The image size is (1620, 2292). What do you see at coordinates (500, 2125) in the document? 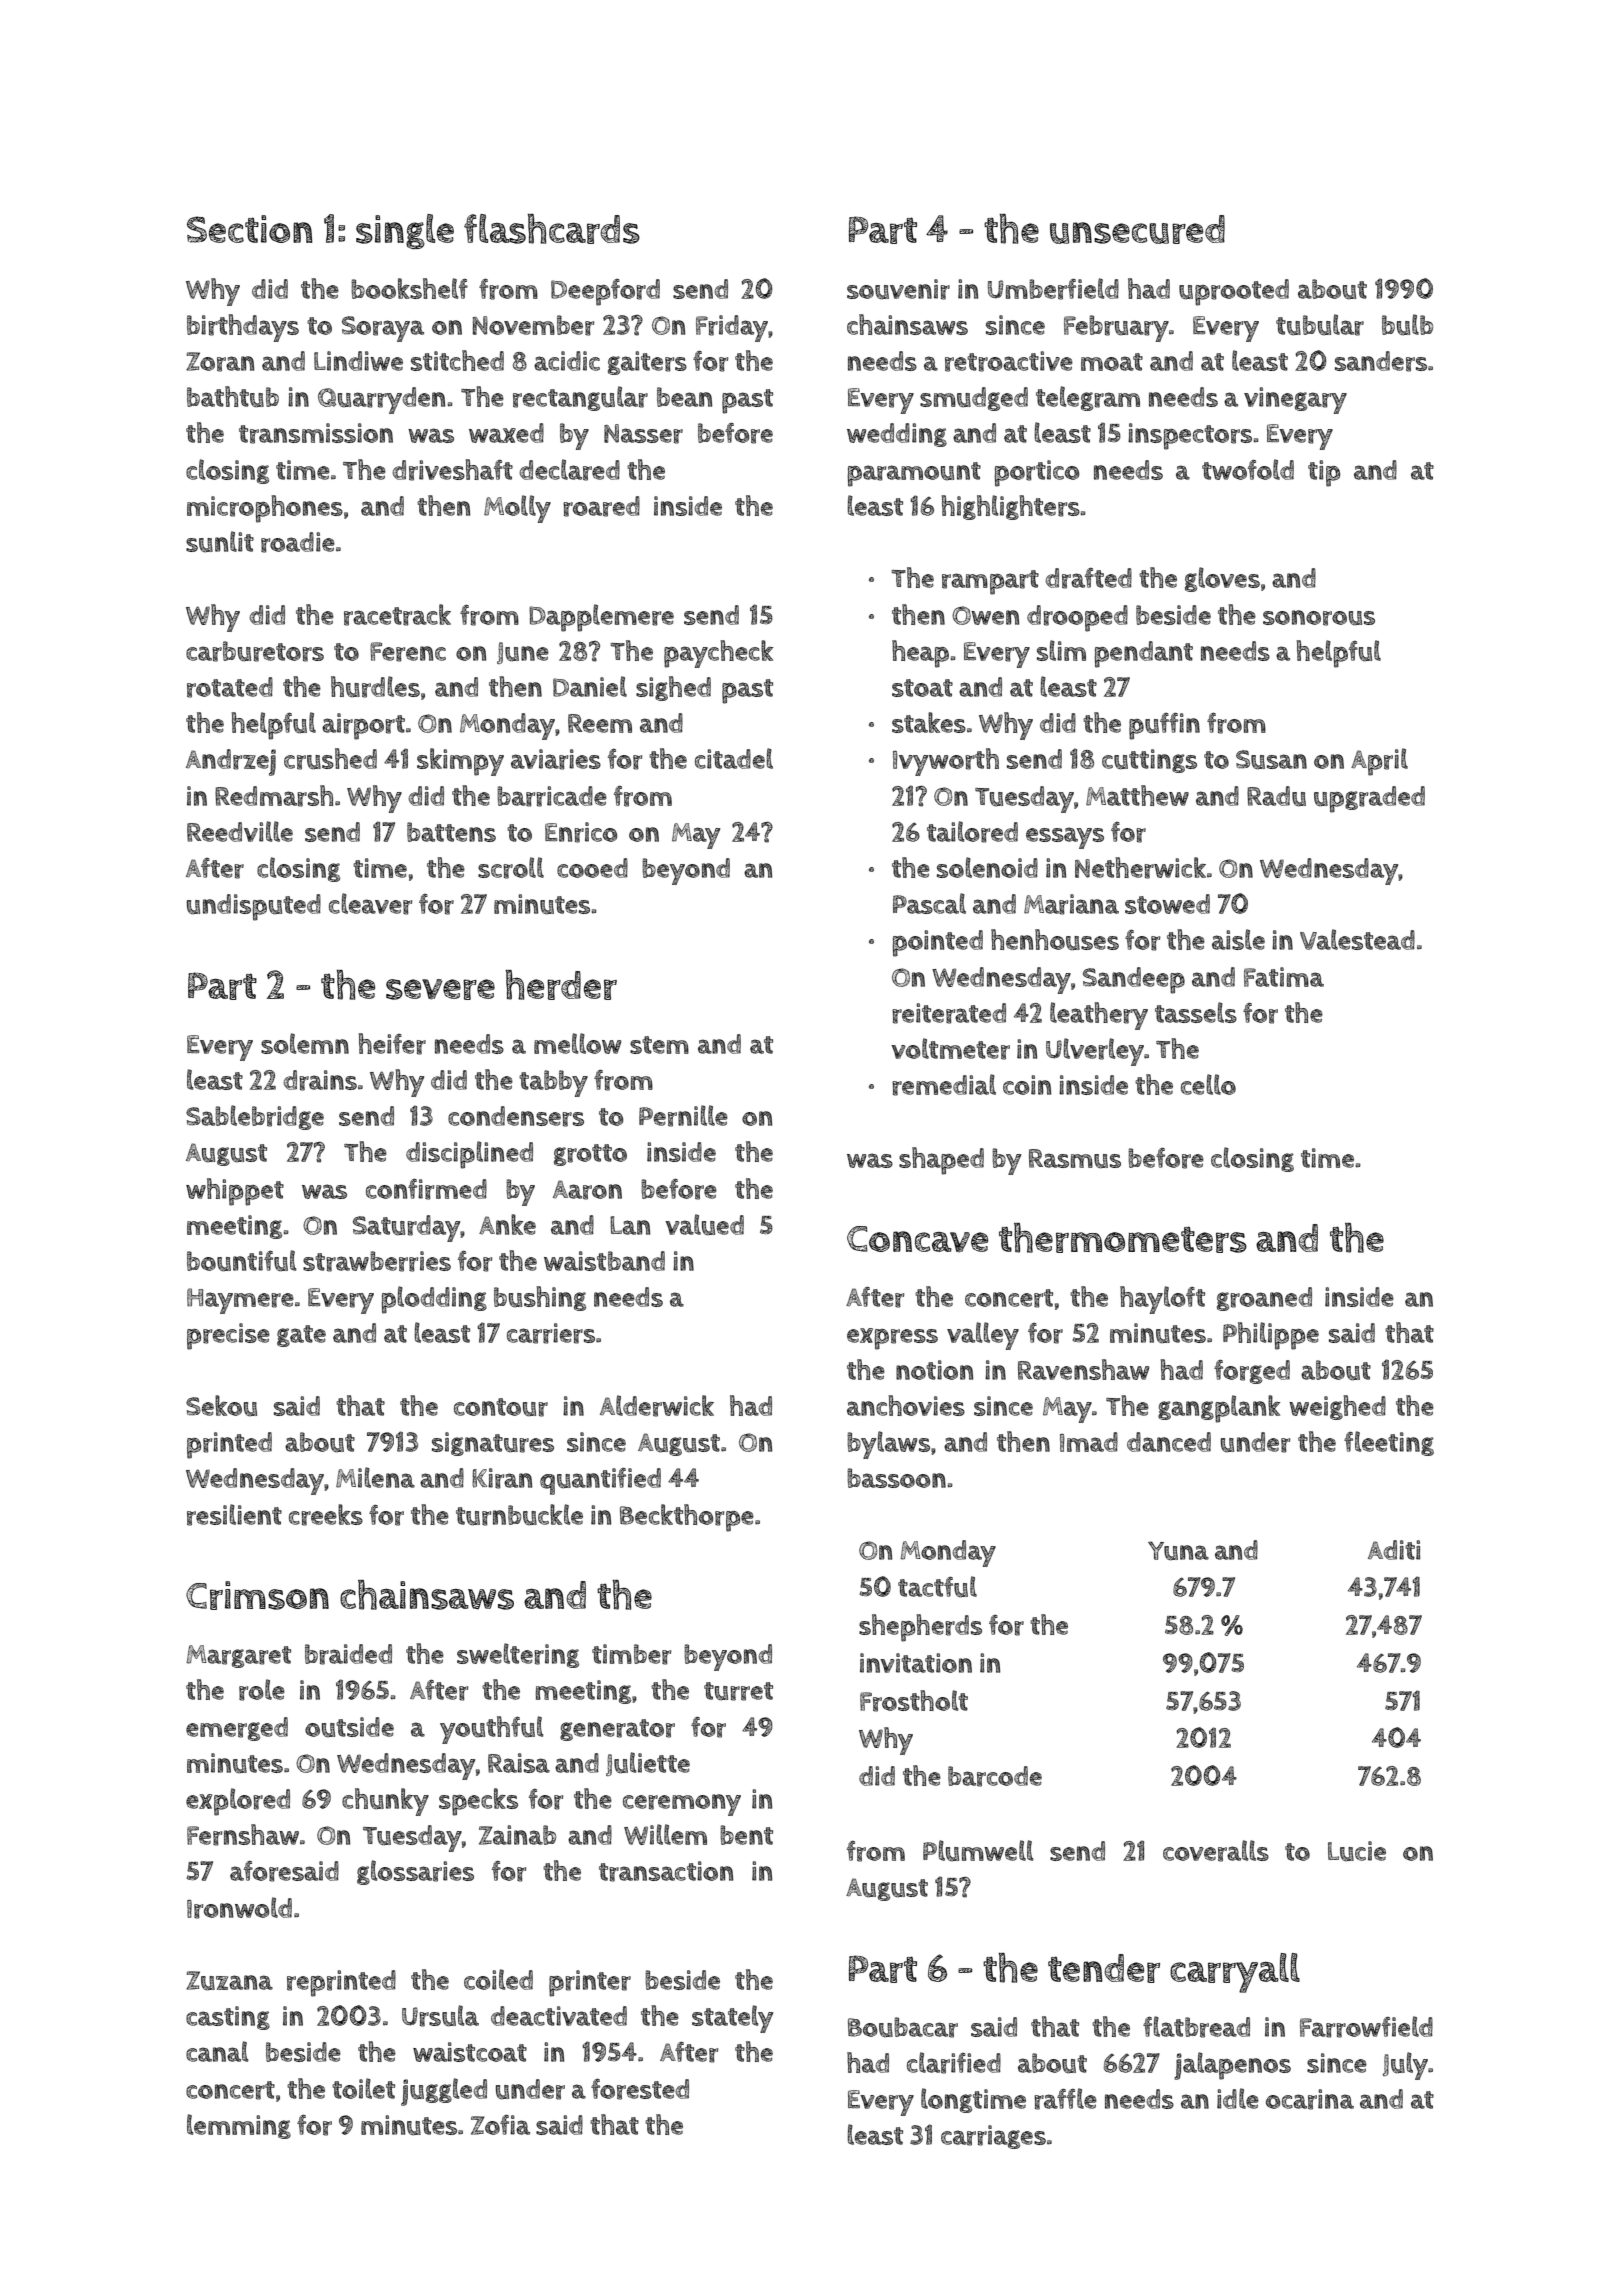
I see `Zofia` at bounding box center [500, 2125].
